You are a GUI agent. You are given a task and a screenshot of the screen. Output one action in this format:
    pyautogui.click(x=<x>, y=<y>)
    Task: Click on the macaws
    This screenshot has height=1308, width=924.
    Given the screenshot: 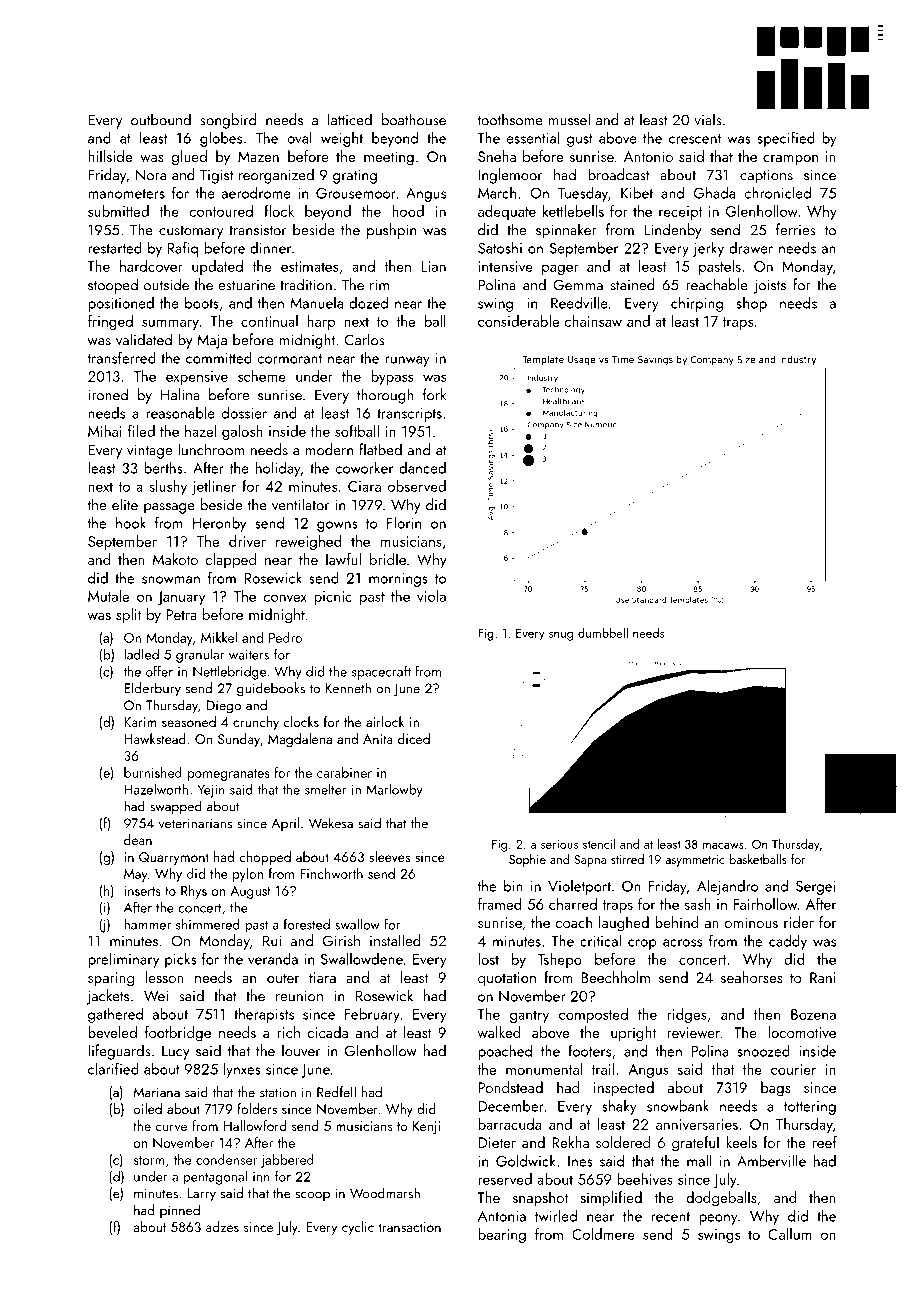 What is the action you would take?
    pyautogui.click(x=723, y=846)
